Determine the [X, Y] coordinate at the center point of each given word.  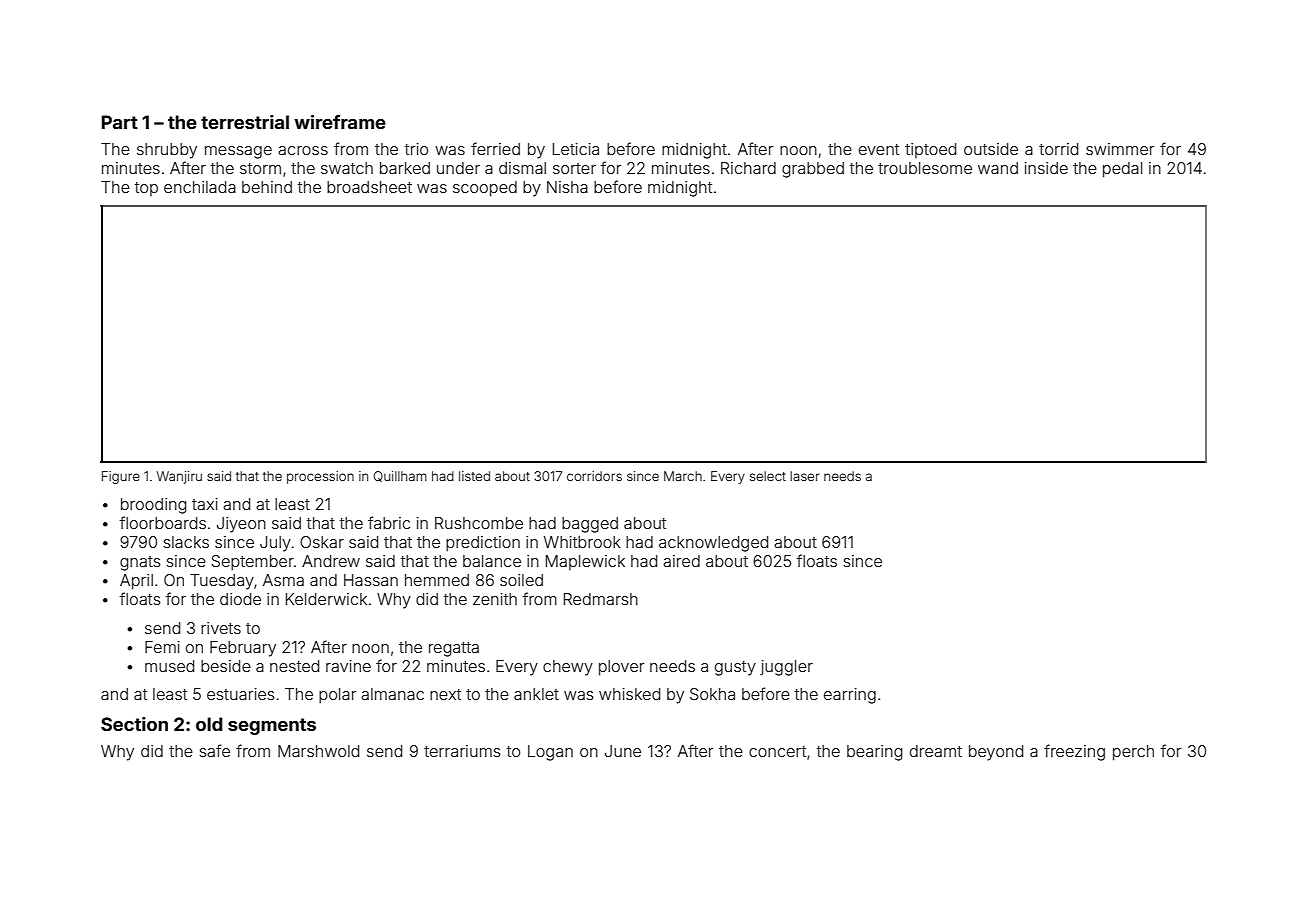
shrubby [167, 151]
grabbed [813, 170]
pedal [1122, 170]
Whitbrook [582, 542]
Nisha [567, 187]
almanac [392, 694]
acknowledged [713, 544]
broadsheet [369, 187]
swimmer [1120, 149]
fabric [389, 522]
